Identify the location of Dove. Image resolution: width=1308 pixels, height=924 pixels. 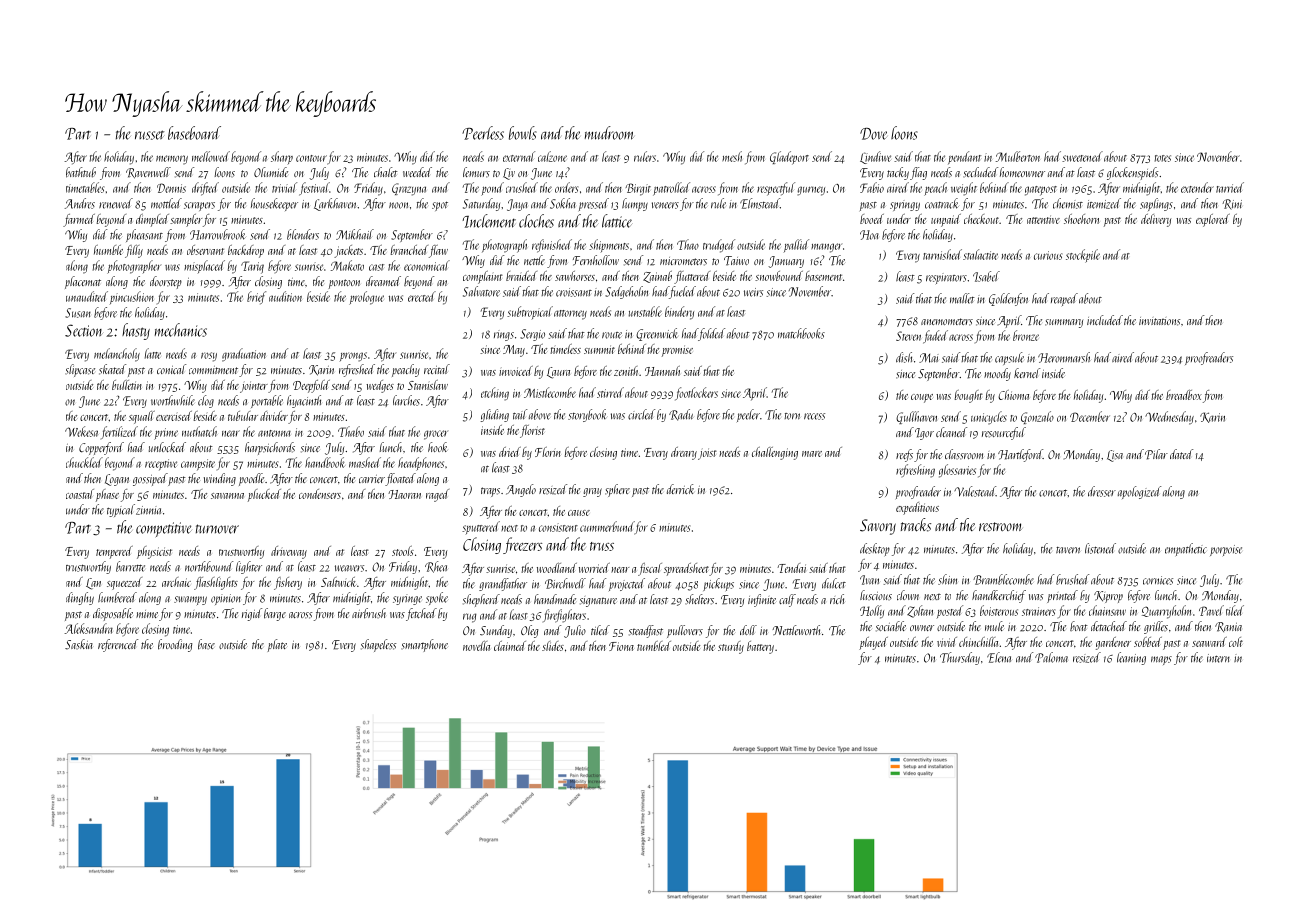
(873, 134).
